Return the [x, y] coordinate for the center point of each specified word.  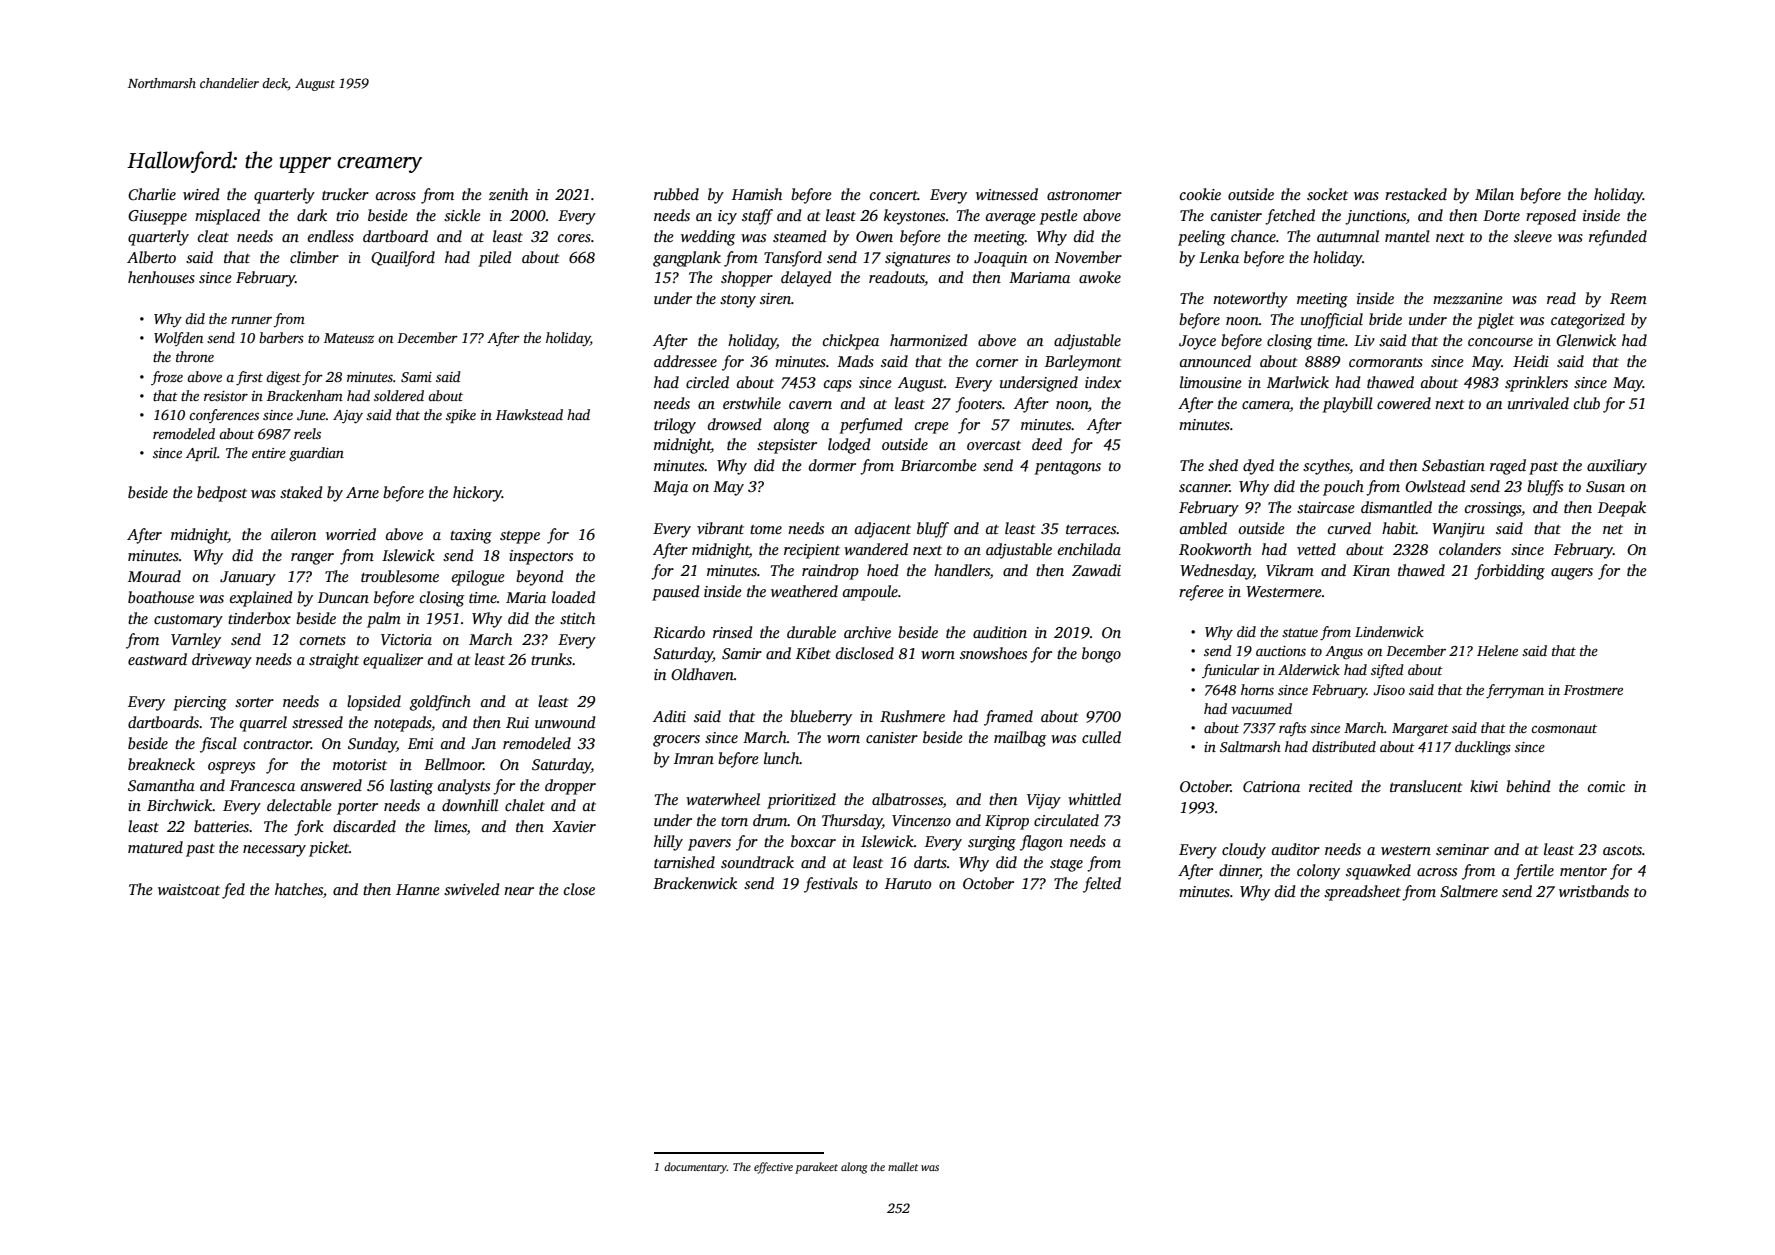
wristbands [1594, 891]
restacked [1416, 194]
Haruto [908, 883]
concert [894, 195]
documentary [695, 1168]
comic [1606, 786]
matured [155, 847]
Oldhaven [702, 674]
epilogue [478, 578]
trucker [345, 194]
